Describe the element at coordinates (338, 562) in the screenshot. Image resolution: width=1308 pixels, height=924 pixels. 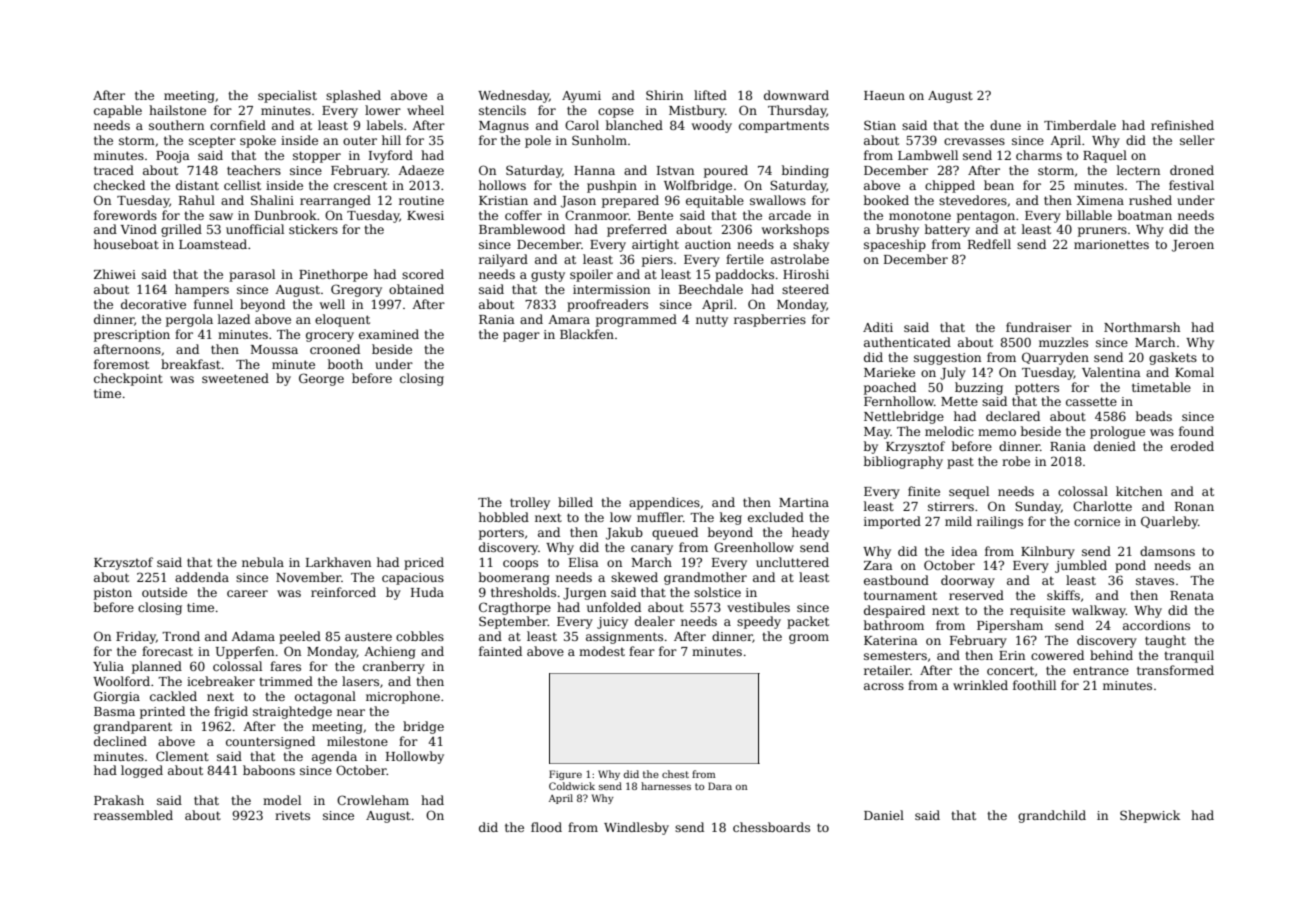
I see `Larkhaven` at that location.
